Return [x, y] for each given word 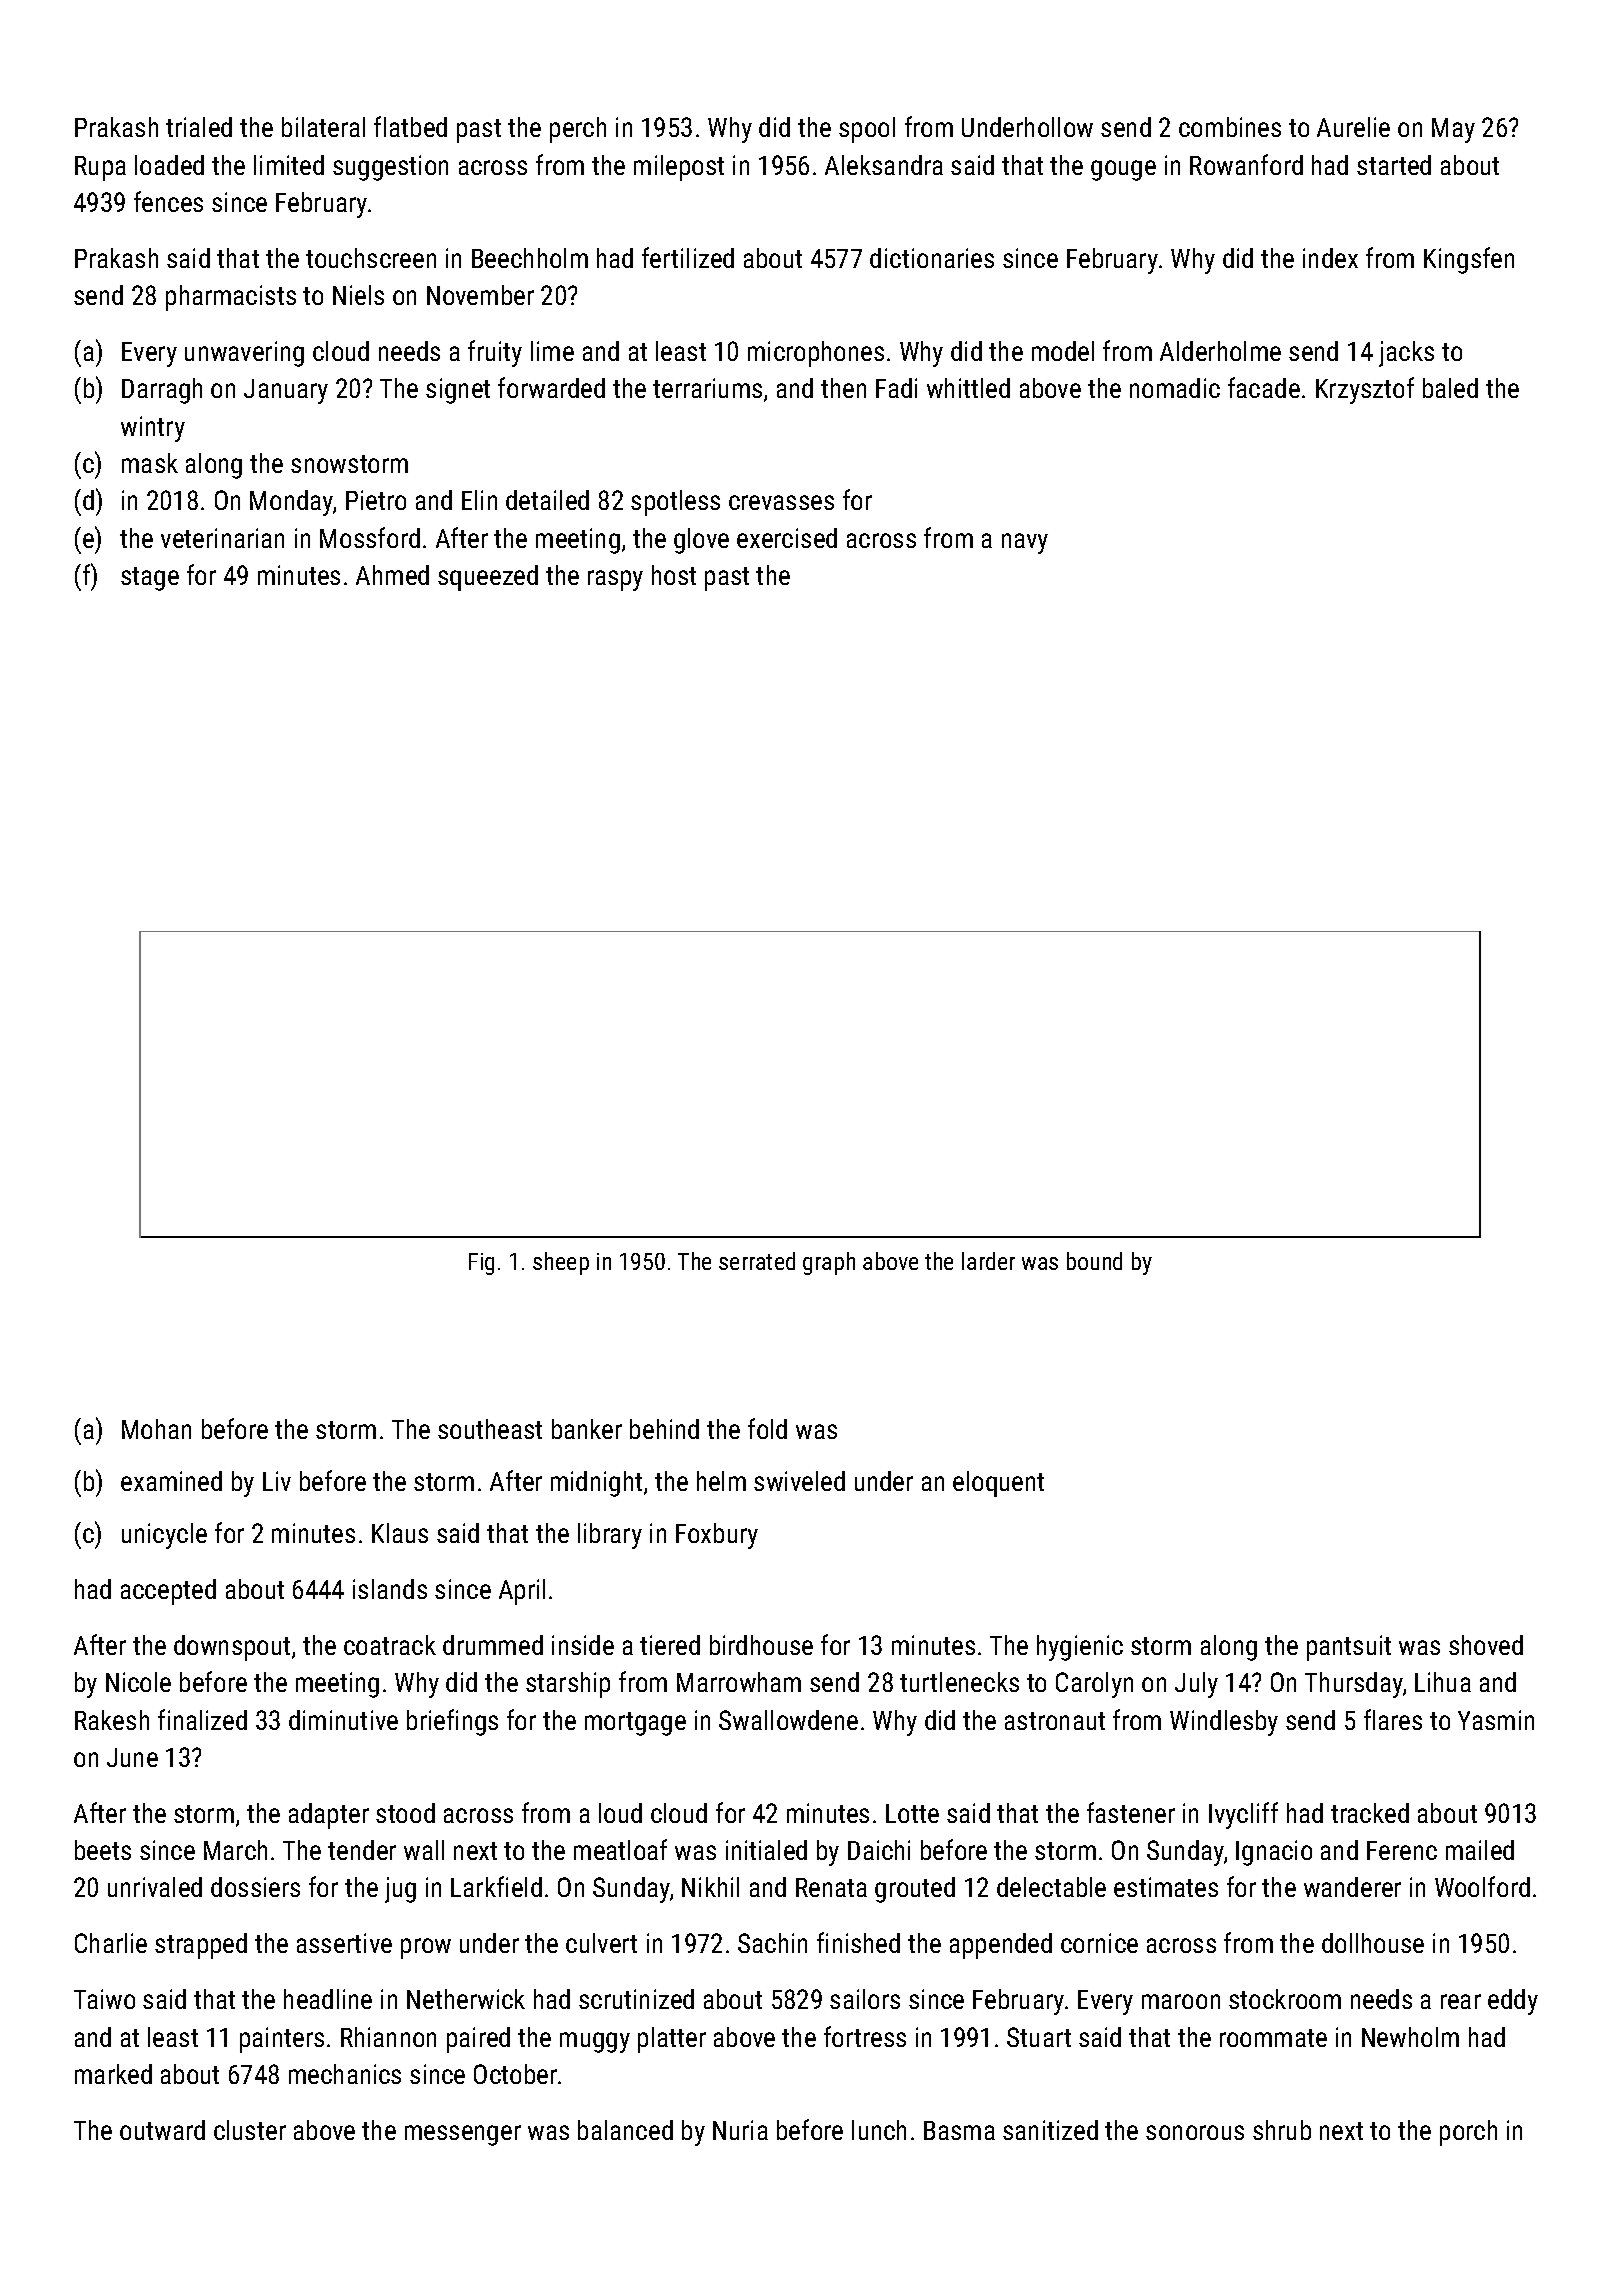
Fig [481, 1264]
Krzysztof [1365, 390]
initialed [766, 1850]
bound [1094, 1261]
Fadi [896, 388]
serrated [757, 1261]
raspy [615, 580]
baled [1450, 388]
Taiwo [104, 1999]
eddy [1513, 2002]
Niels [358, 295]
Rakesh [112, 1720]
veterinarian [222, 538]
